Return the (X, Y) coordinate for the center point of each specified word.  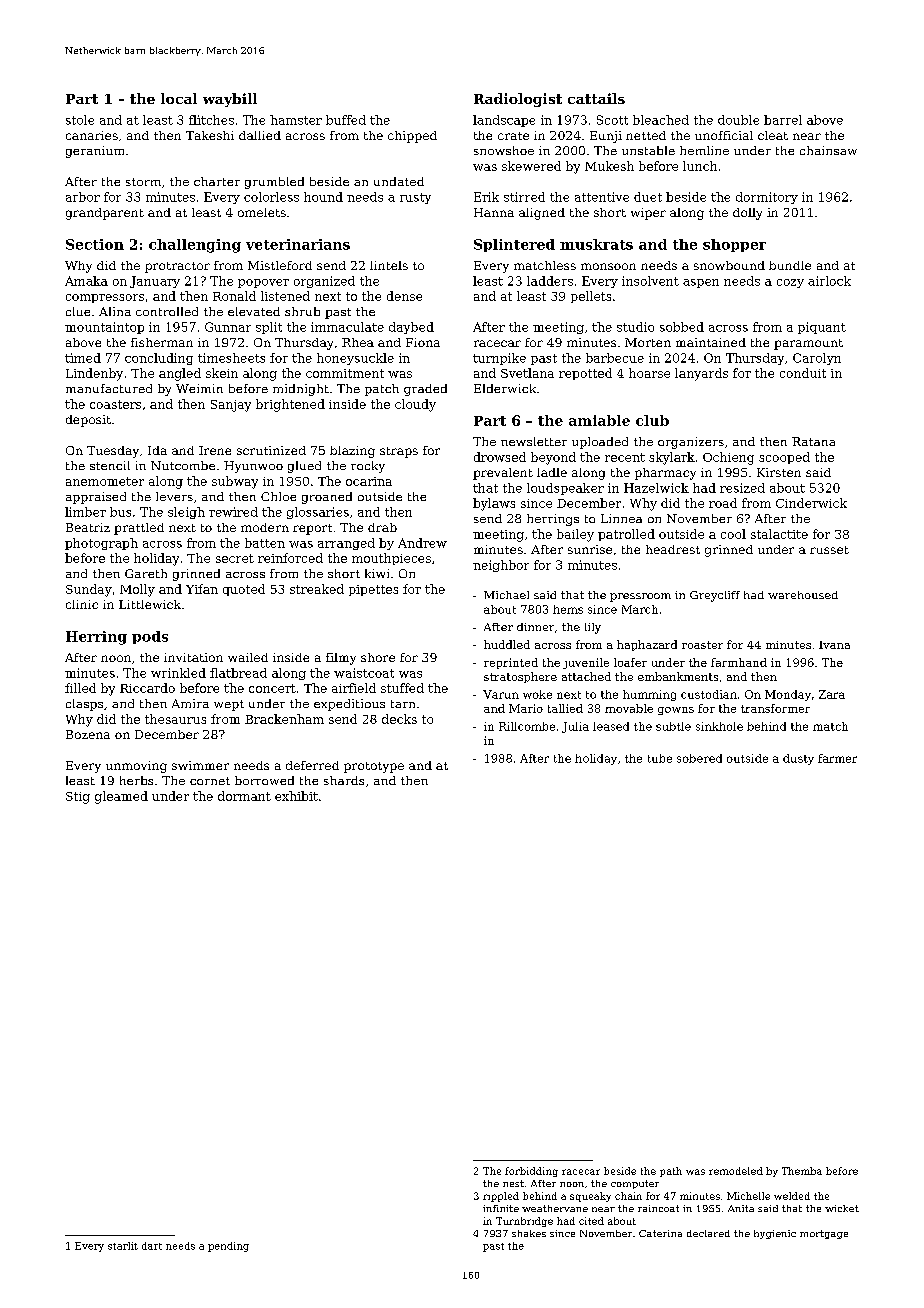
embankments (678, 676)
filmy (341, 659)
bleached (661, 120)
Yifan (202, 589)
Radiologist (518, 100)
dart (152, 1246)
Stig (78, 798)
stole (80, 120)
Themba (802, 1171)
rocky (368, 467)
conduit (803, 373)
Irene (215, 450)
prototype (374, 767)
